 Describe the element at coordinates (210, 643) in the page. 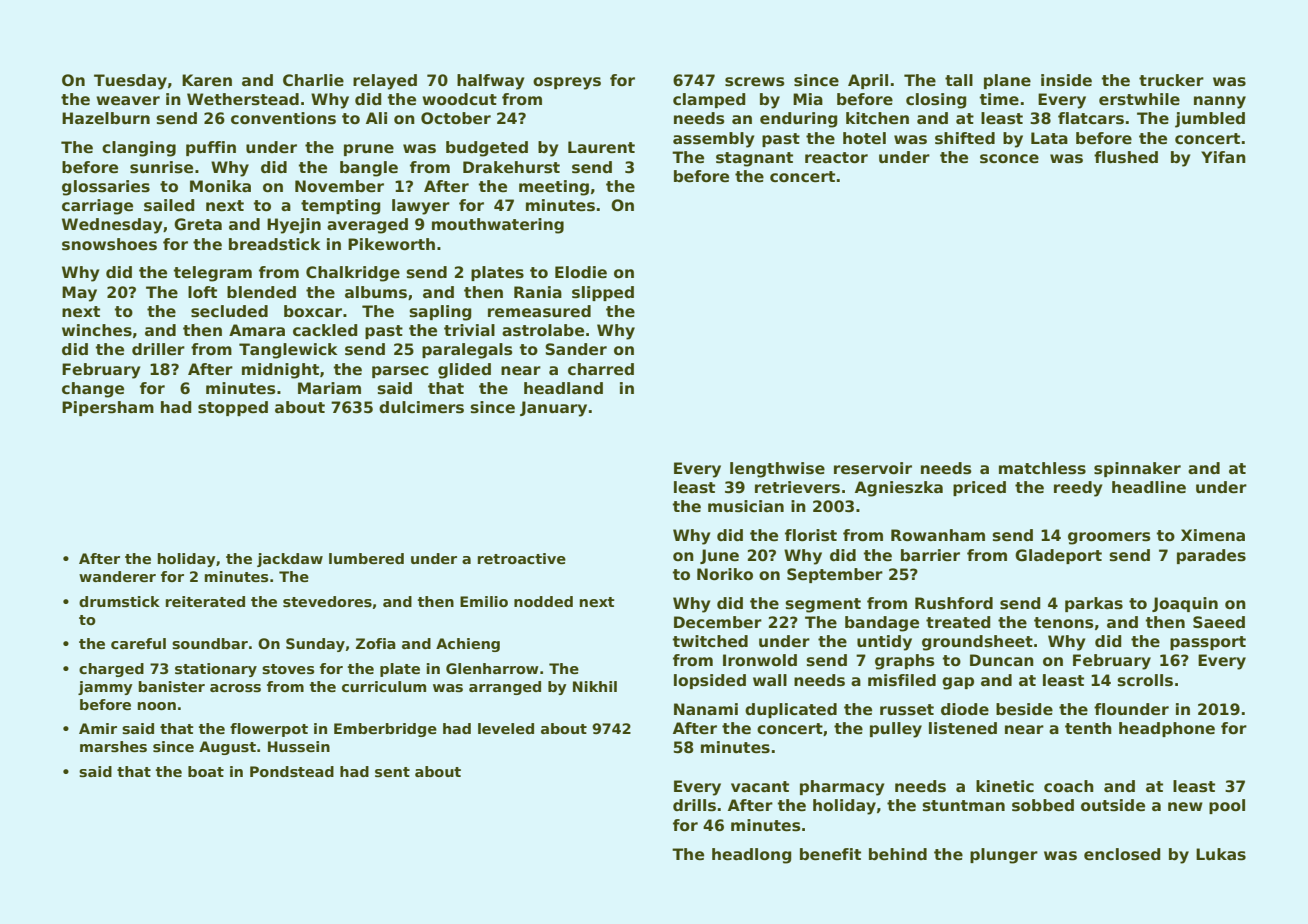

I see `soundbar` at that location.
